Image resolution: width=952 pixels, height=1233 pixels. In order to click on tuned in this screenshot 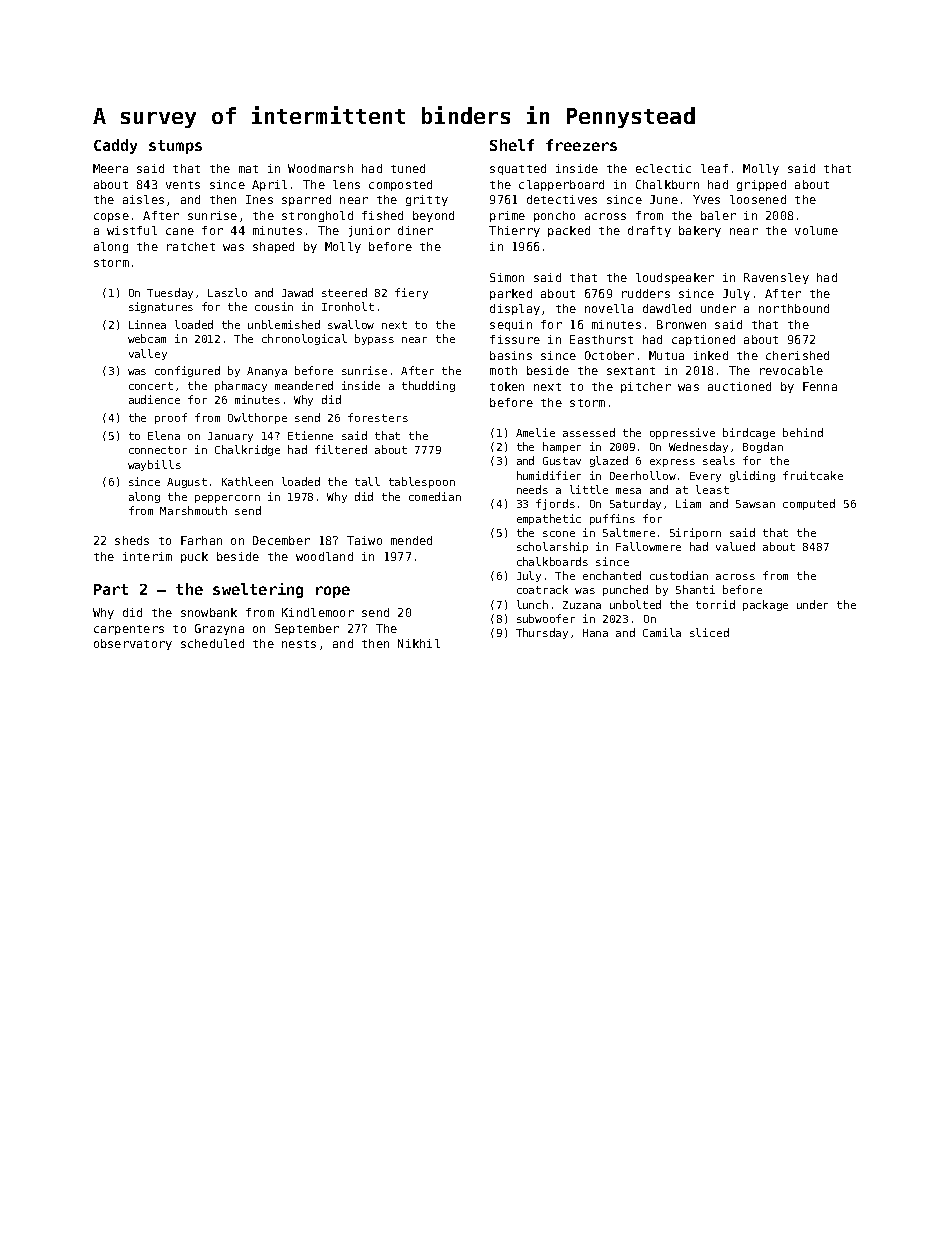, I will do `click(408, 168)`.
